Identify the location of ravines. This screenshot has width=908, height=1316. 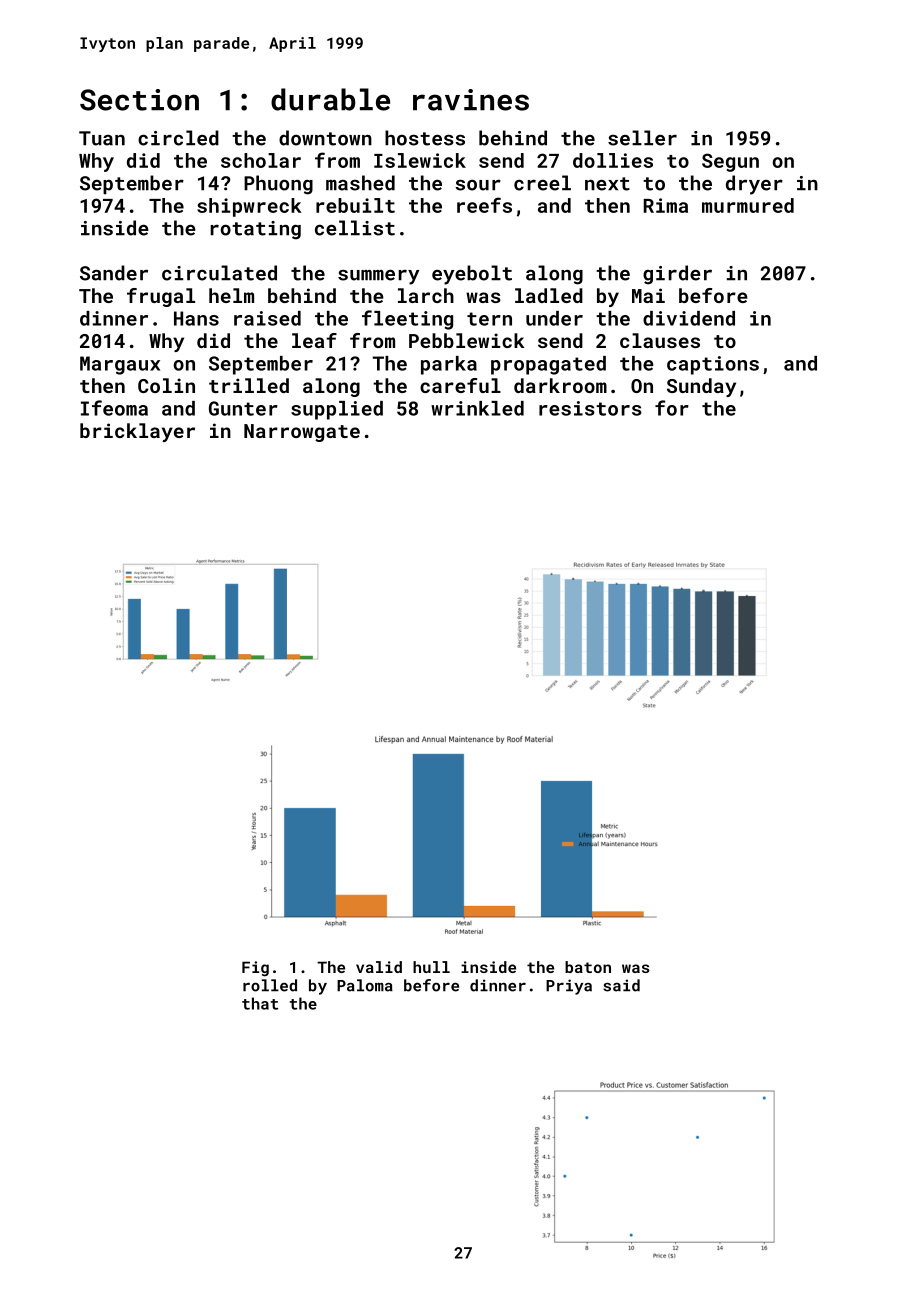
(471, 100).
